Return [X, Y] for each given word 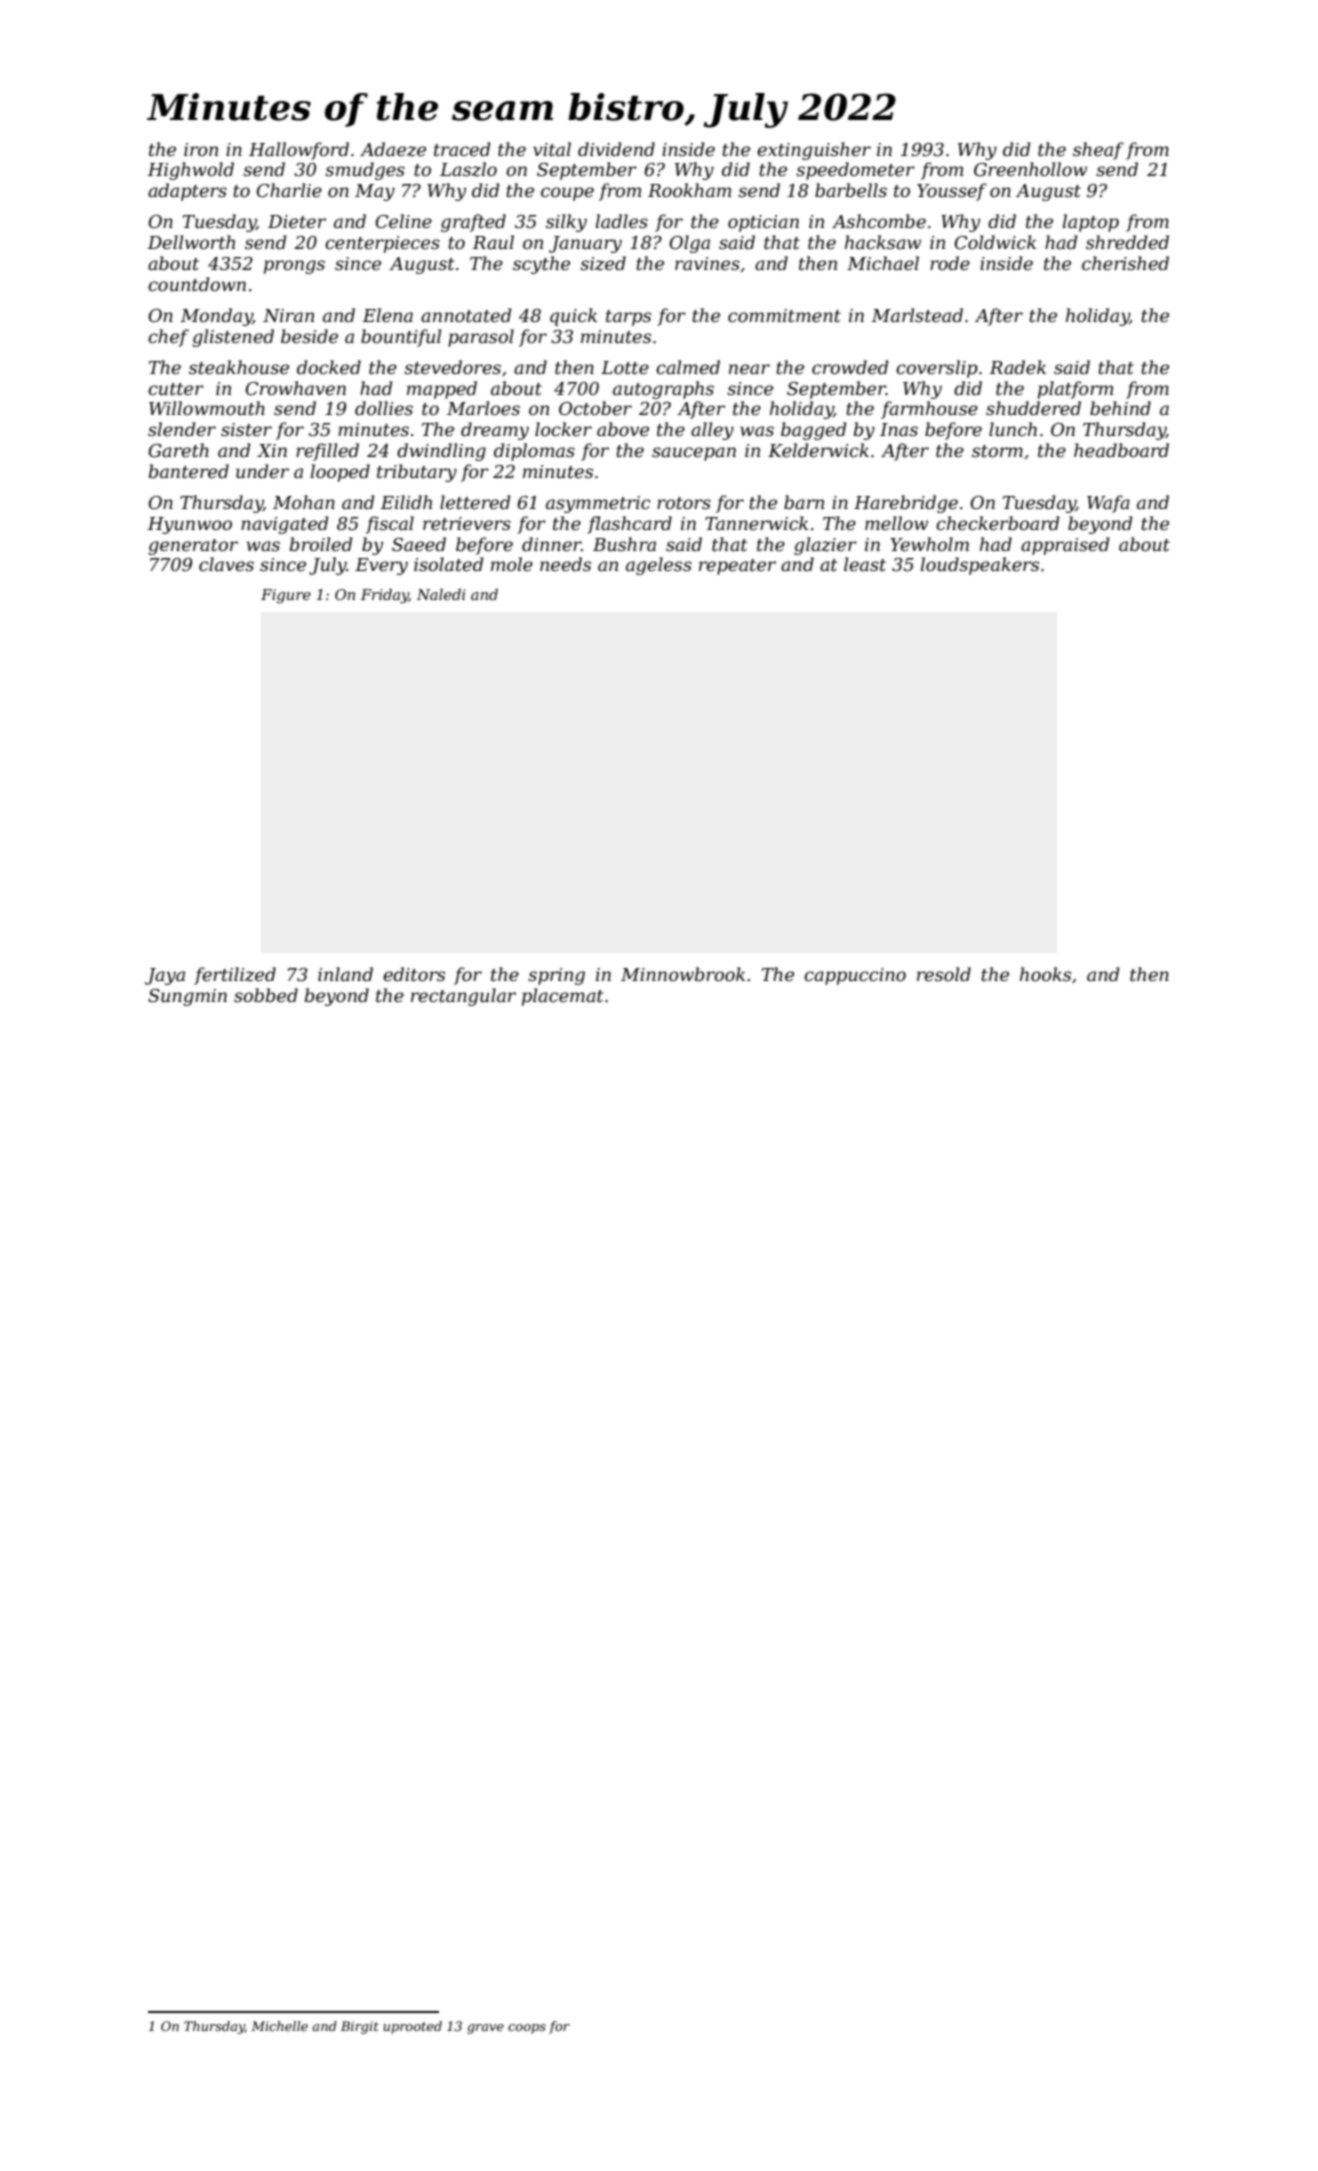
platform [1076, 390]
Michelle [279, 2026]
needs [565, 564]
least [865, 564]
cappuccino [855, 976]
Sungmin [187, 997]
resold [944, 974]
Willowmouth [207, 408]
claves [226, 564]
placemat [563, 997]
